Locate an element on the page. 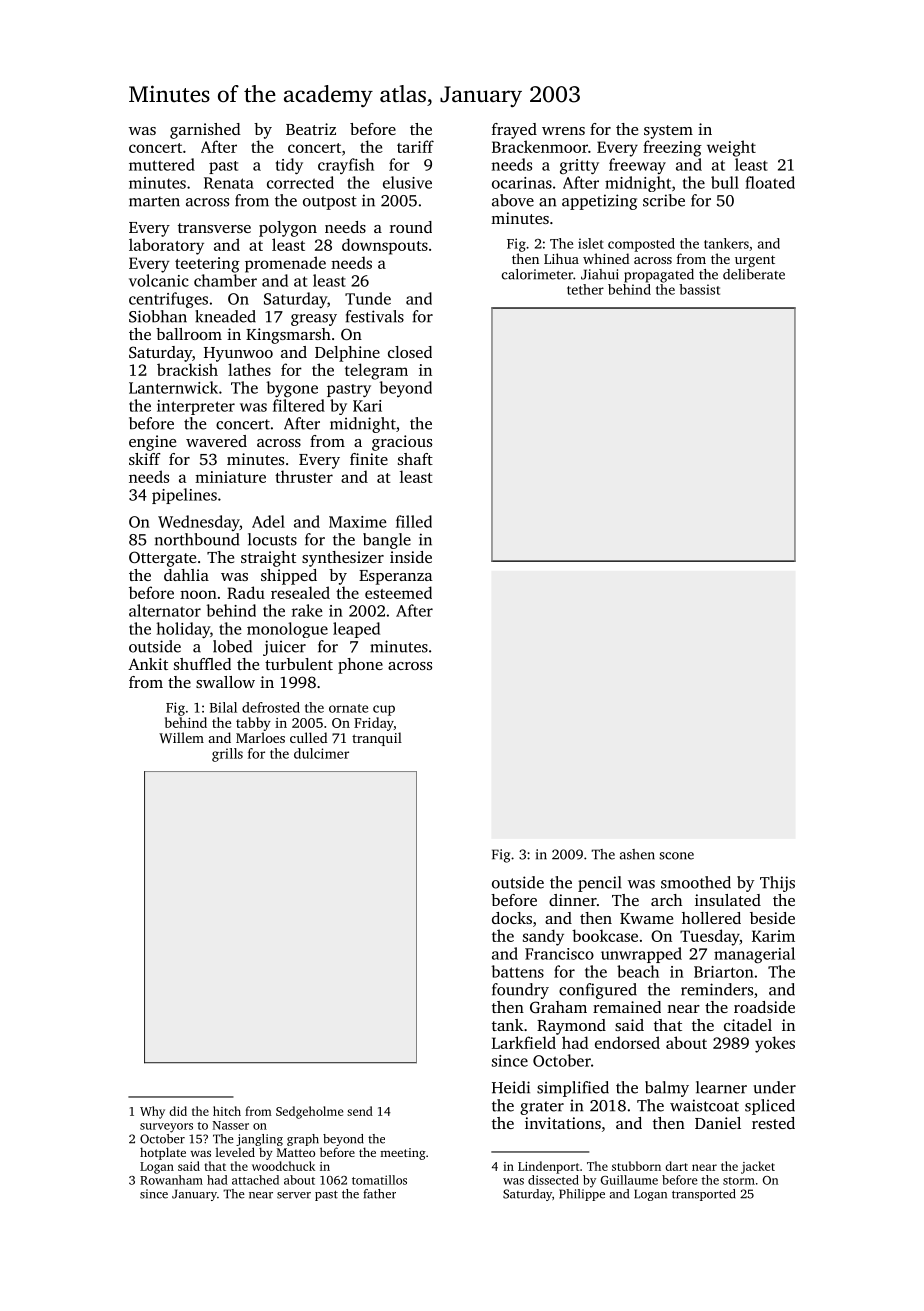  system is located at coordinates (668, 132).
